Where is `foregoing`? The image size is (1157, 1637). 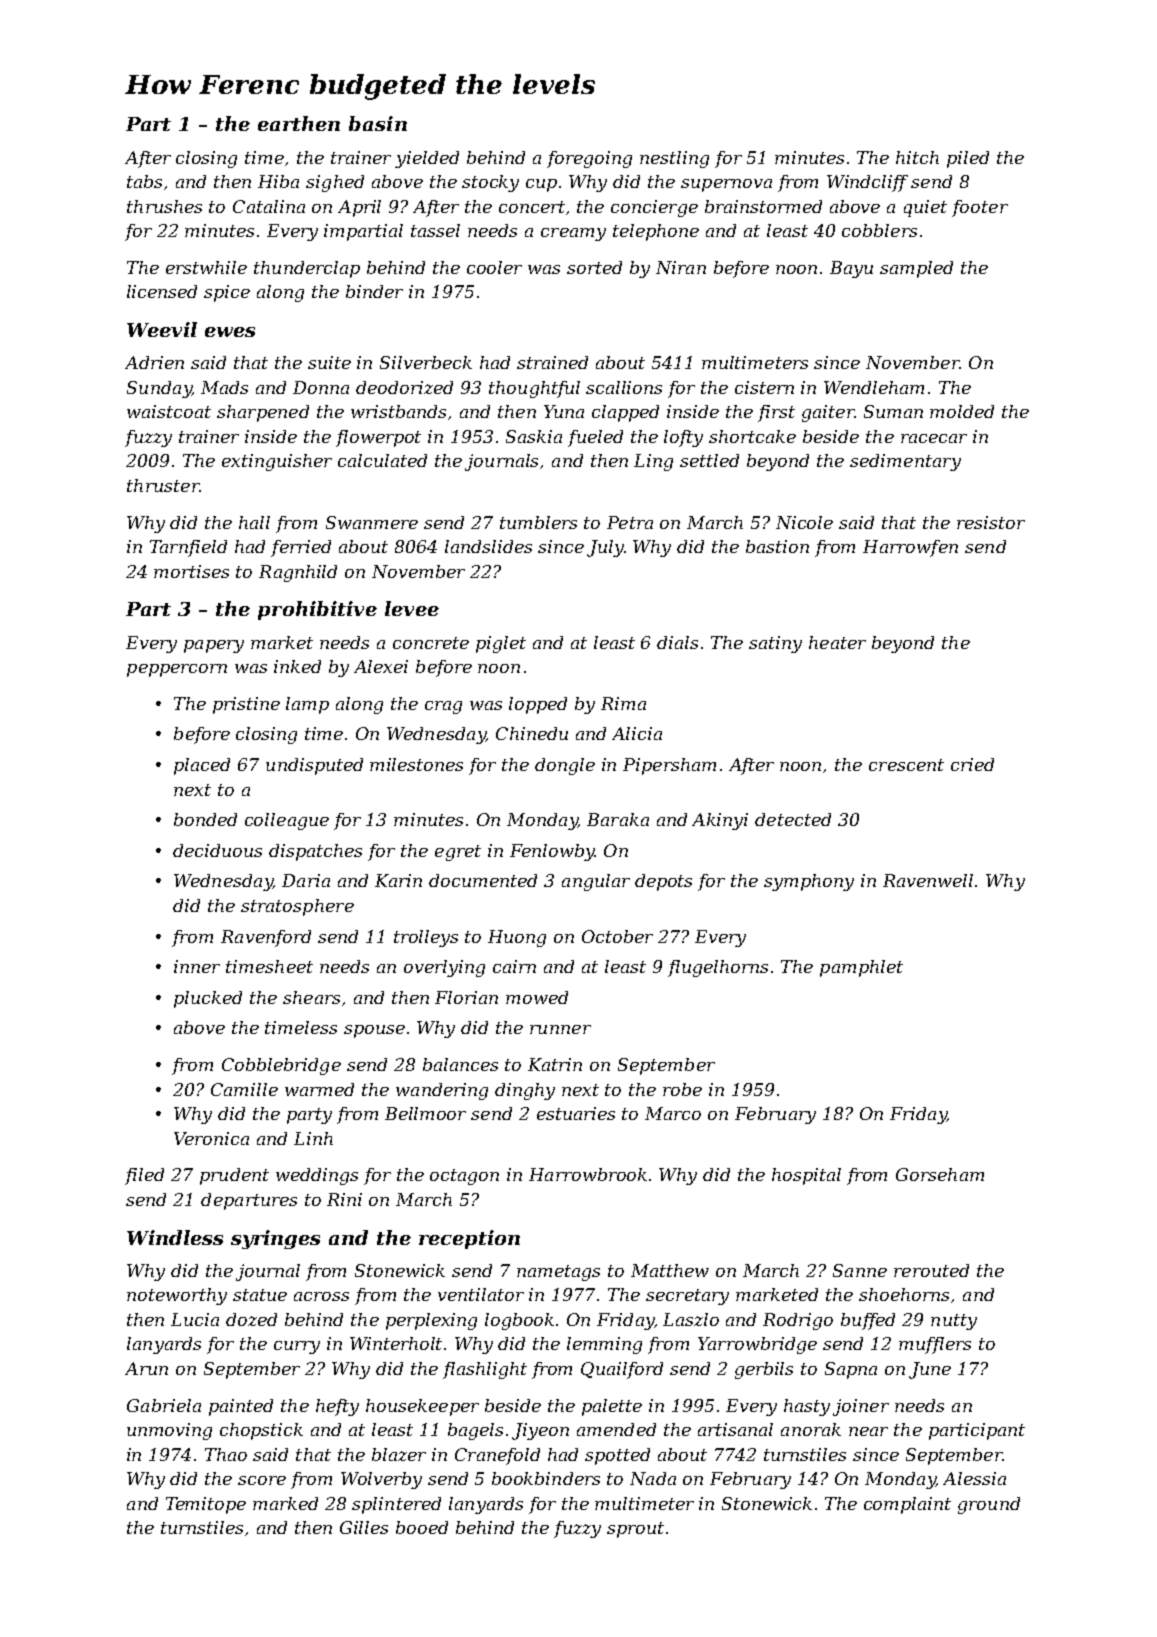
foregoing is located at coordinates (589, 159).
